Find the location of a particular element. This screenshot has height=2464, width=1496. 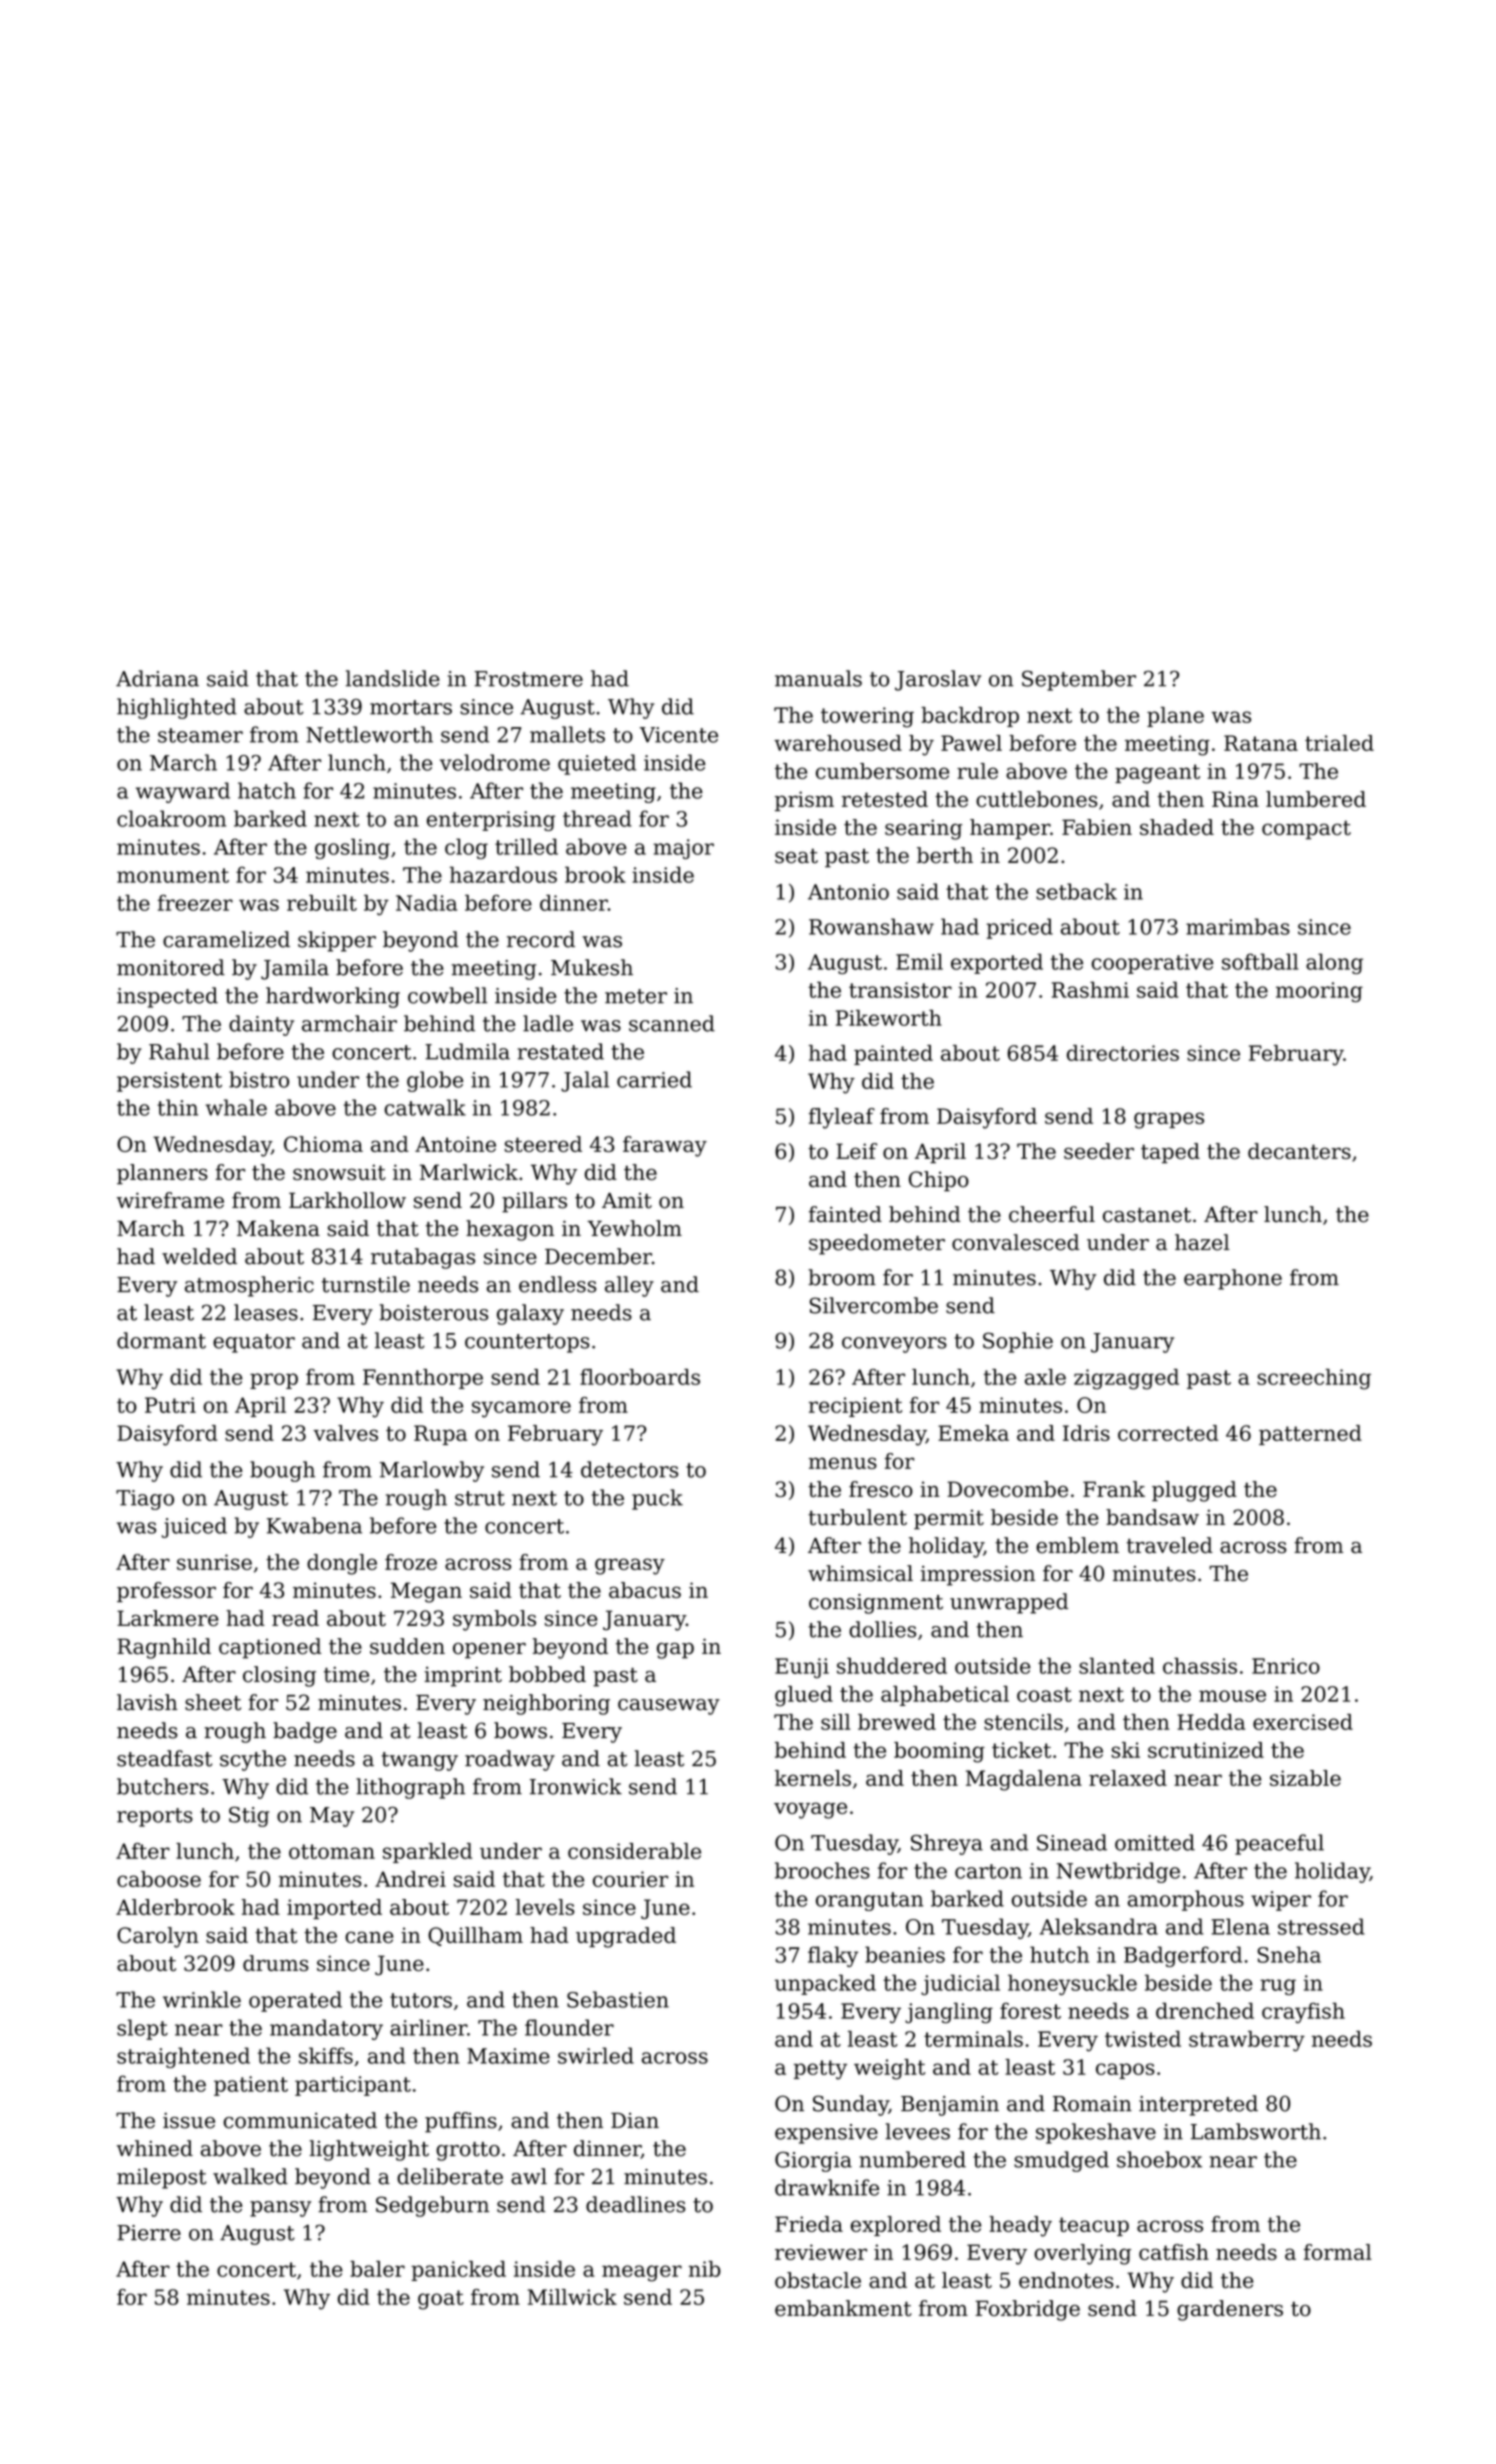

Adriana is located at coordinates (157, 678).
